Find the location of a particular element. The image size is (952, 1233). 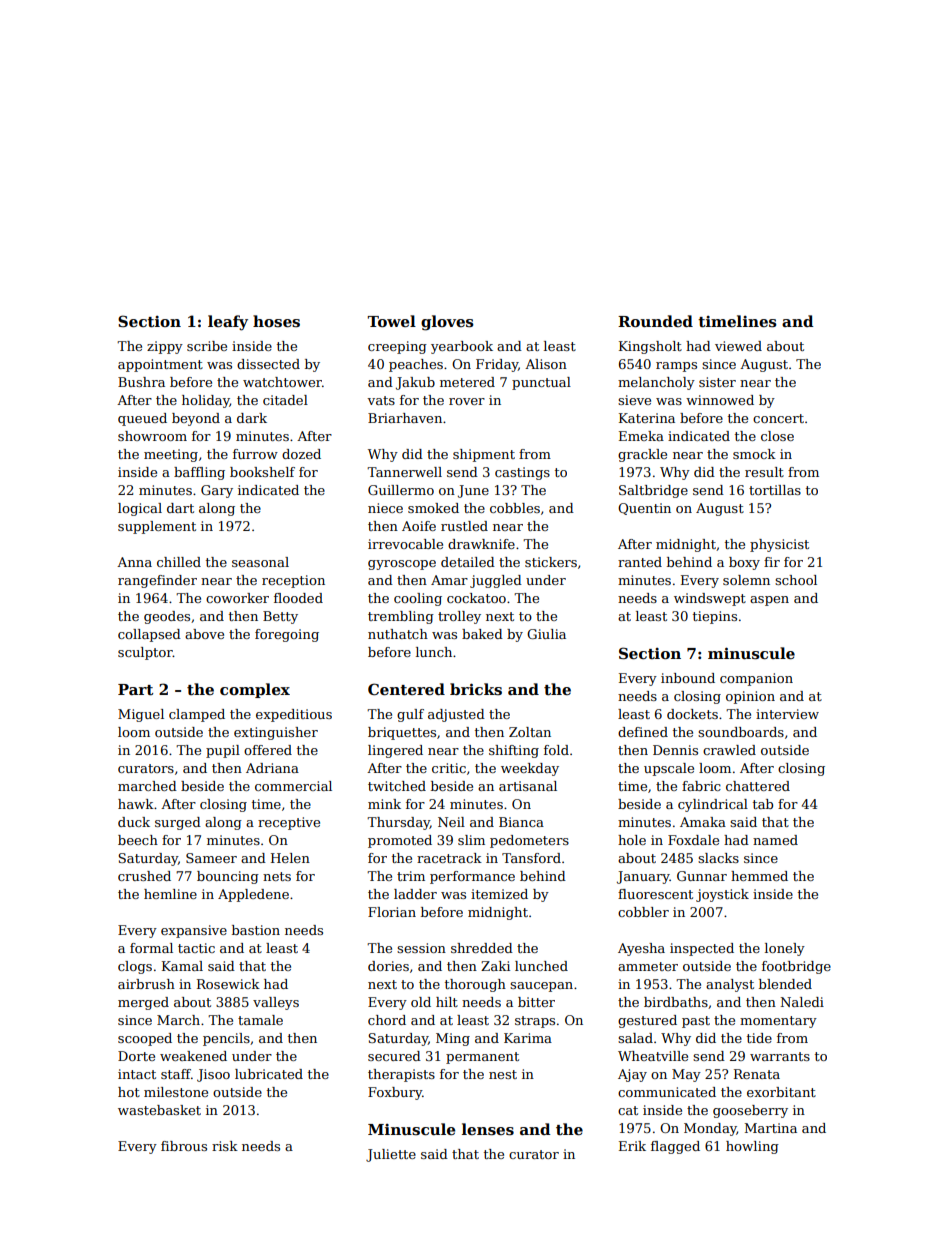

communicated is located at coordinates (667, 1092).
